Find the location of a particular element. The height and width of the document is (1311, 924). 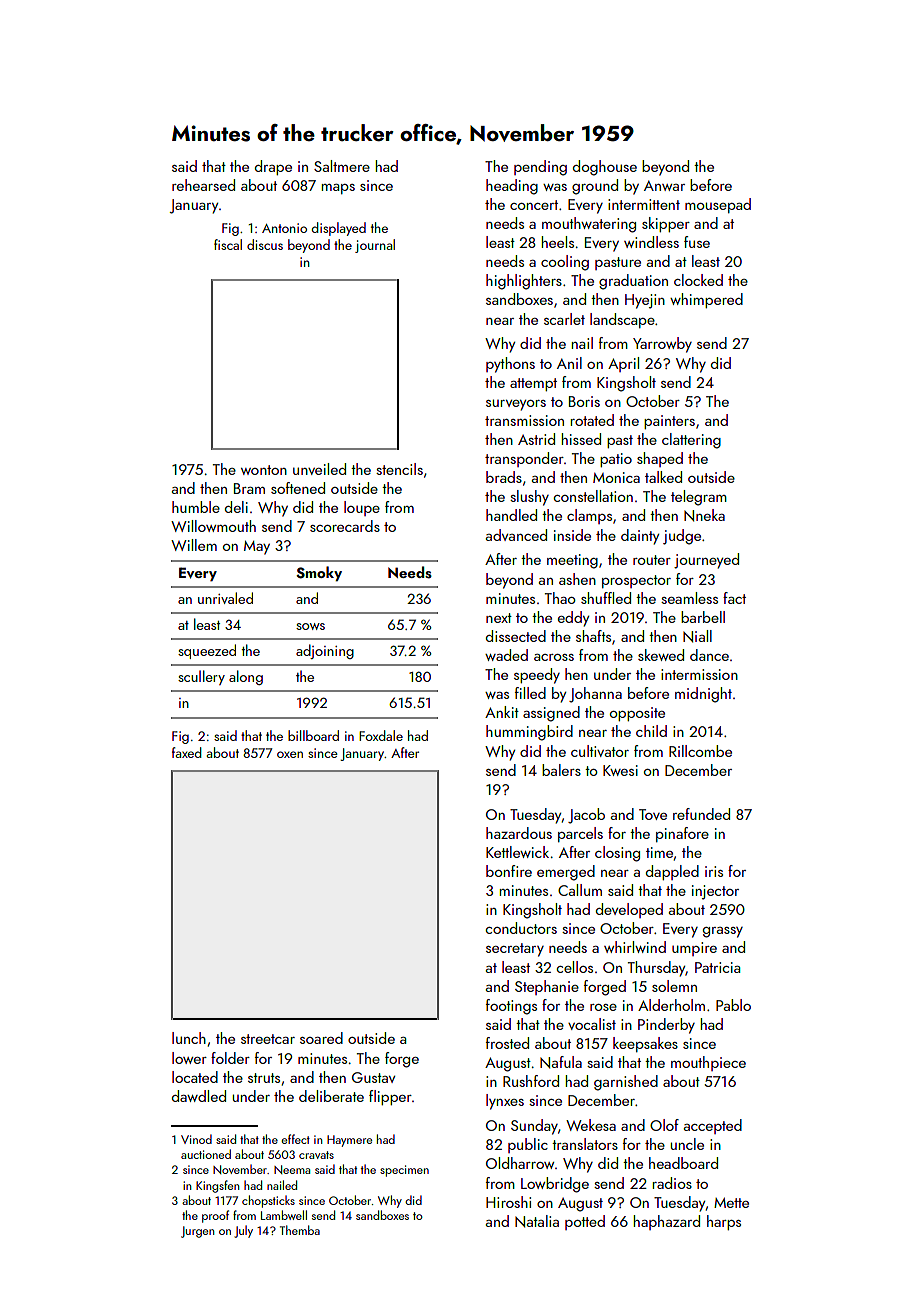

rehearsed is located at coordinates (203, 185).
